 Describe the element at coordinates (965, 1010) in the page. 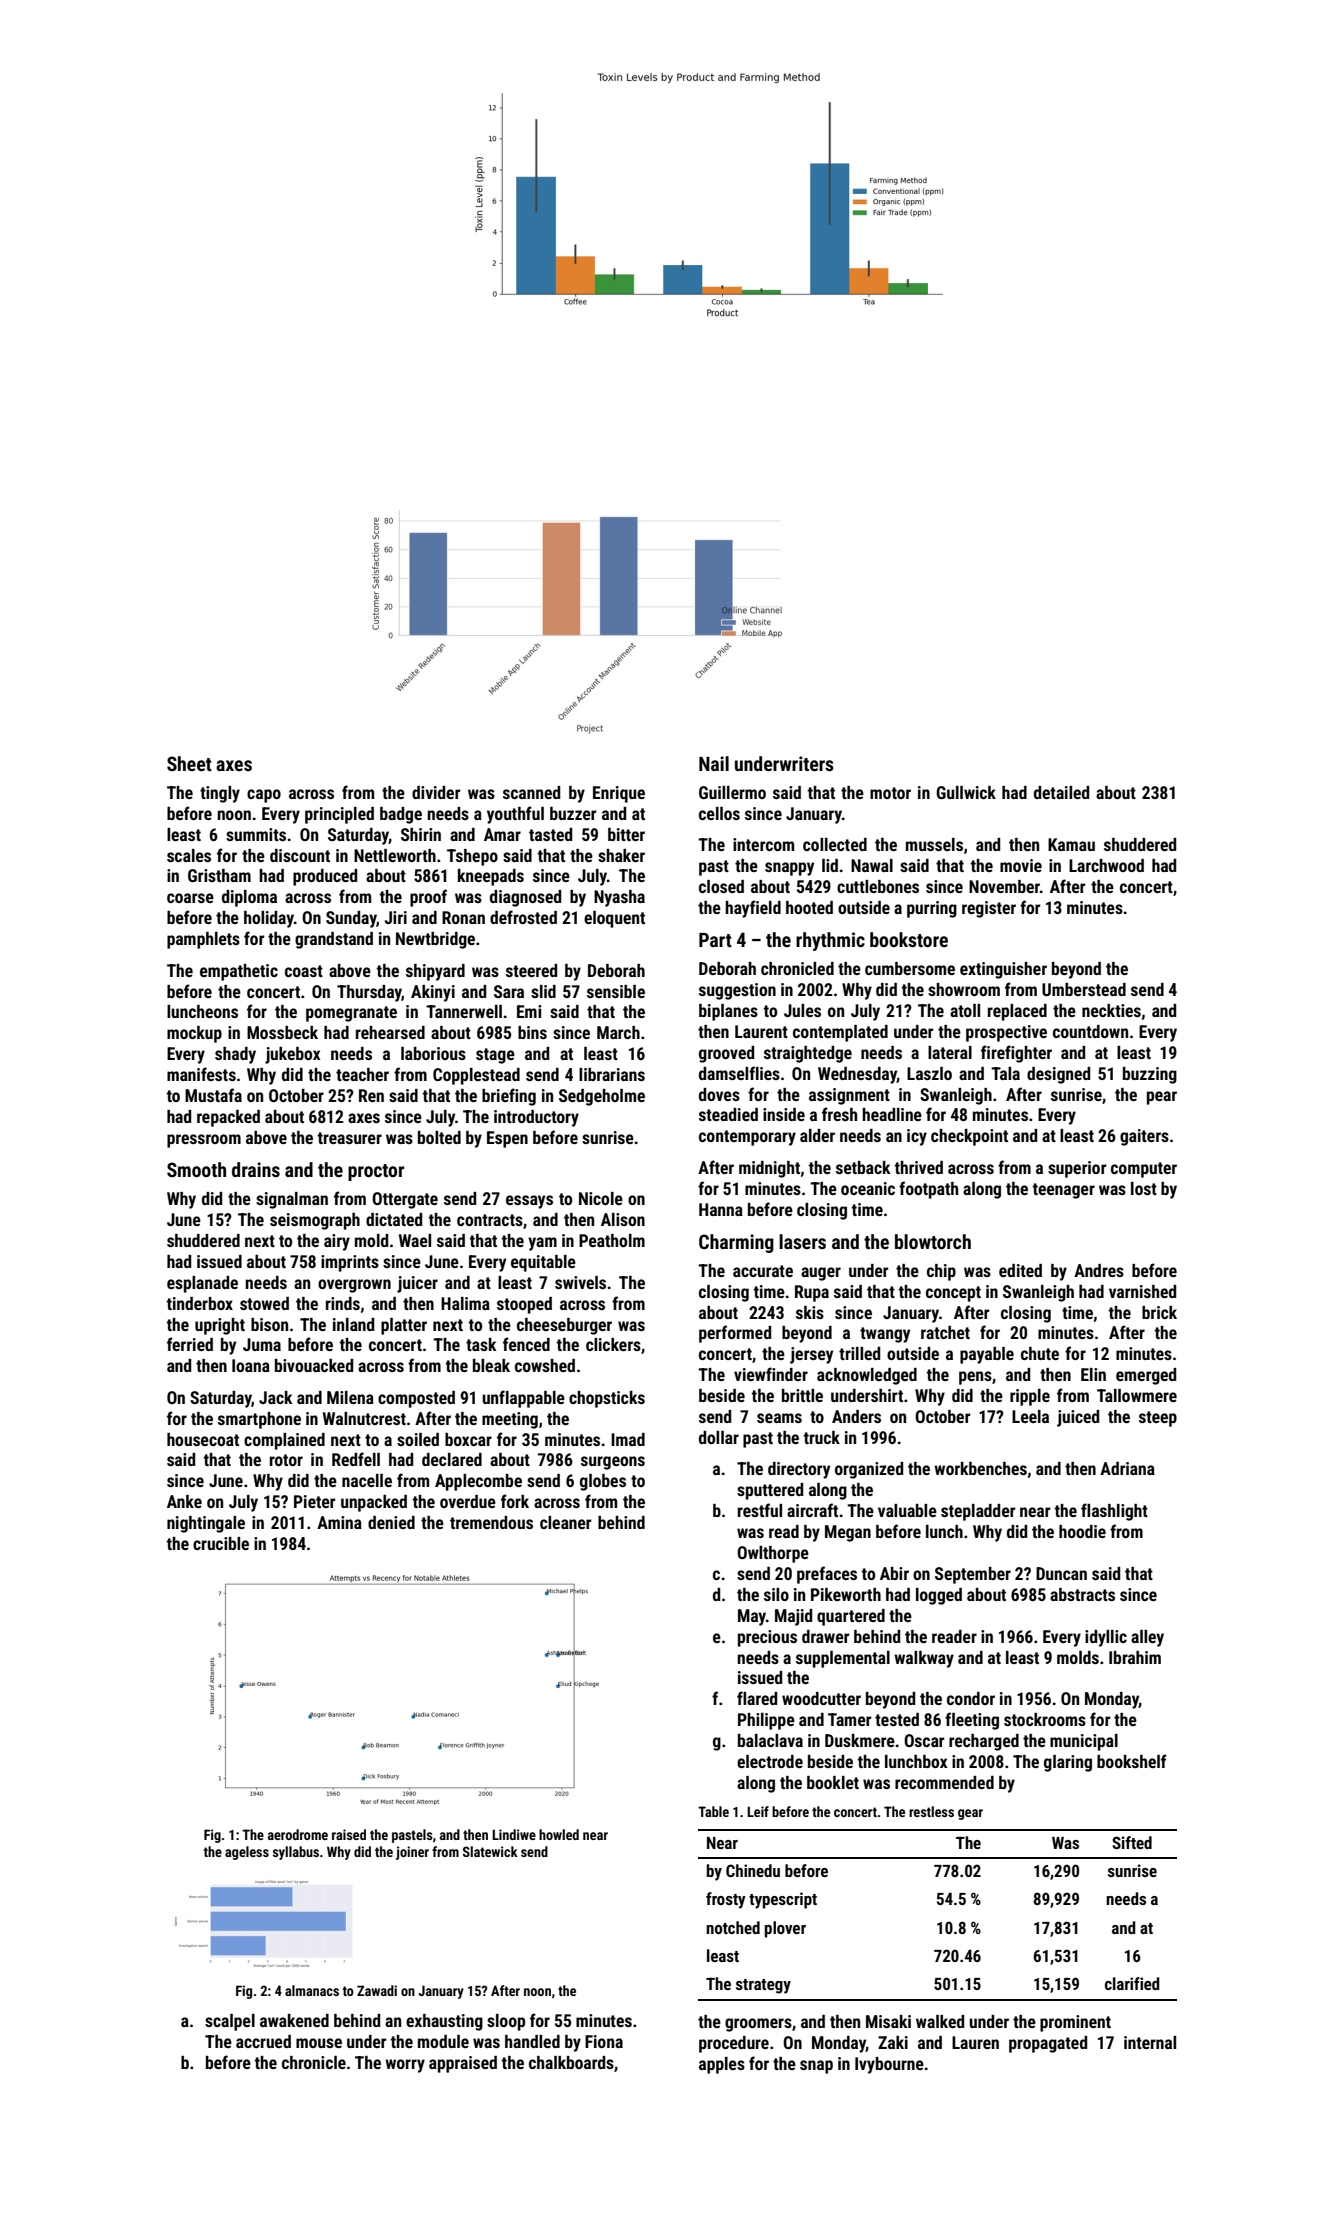

I see `atoll` at that location.
